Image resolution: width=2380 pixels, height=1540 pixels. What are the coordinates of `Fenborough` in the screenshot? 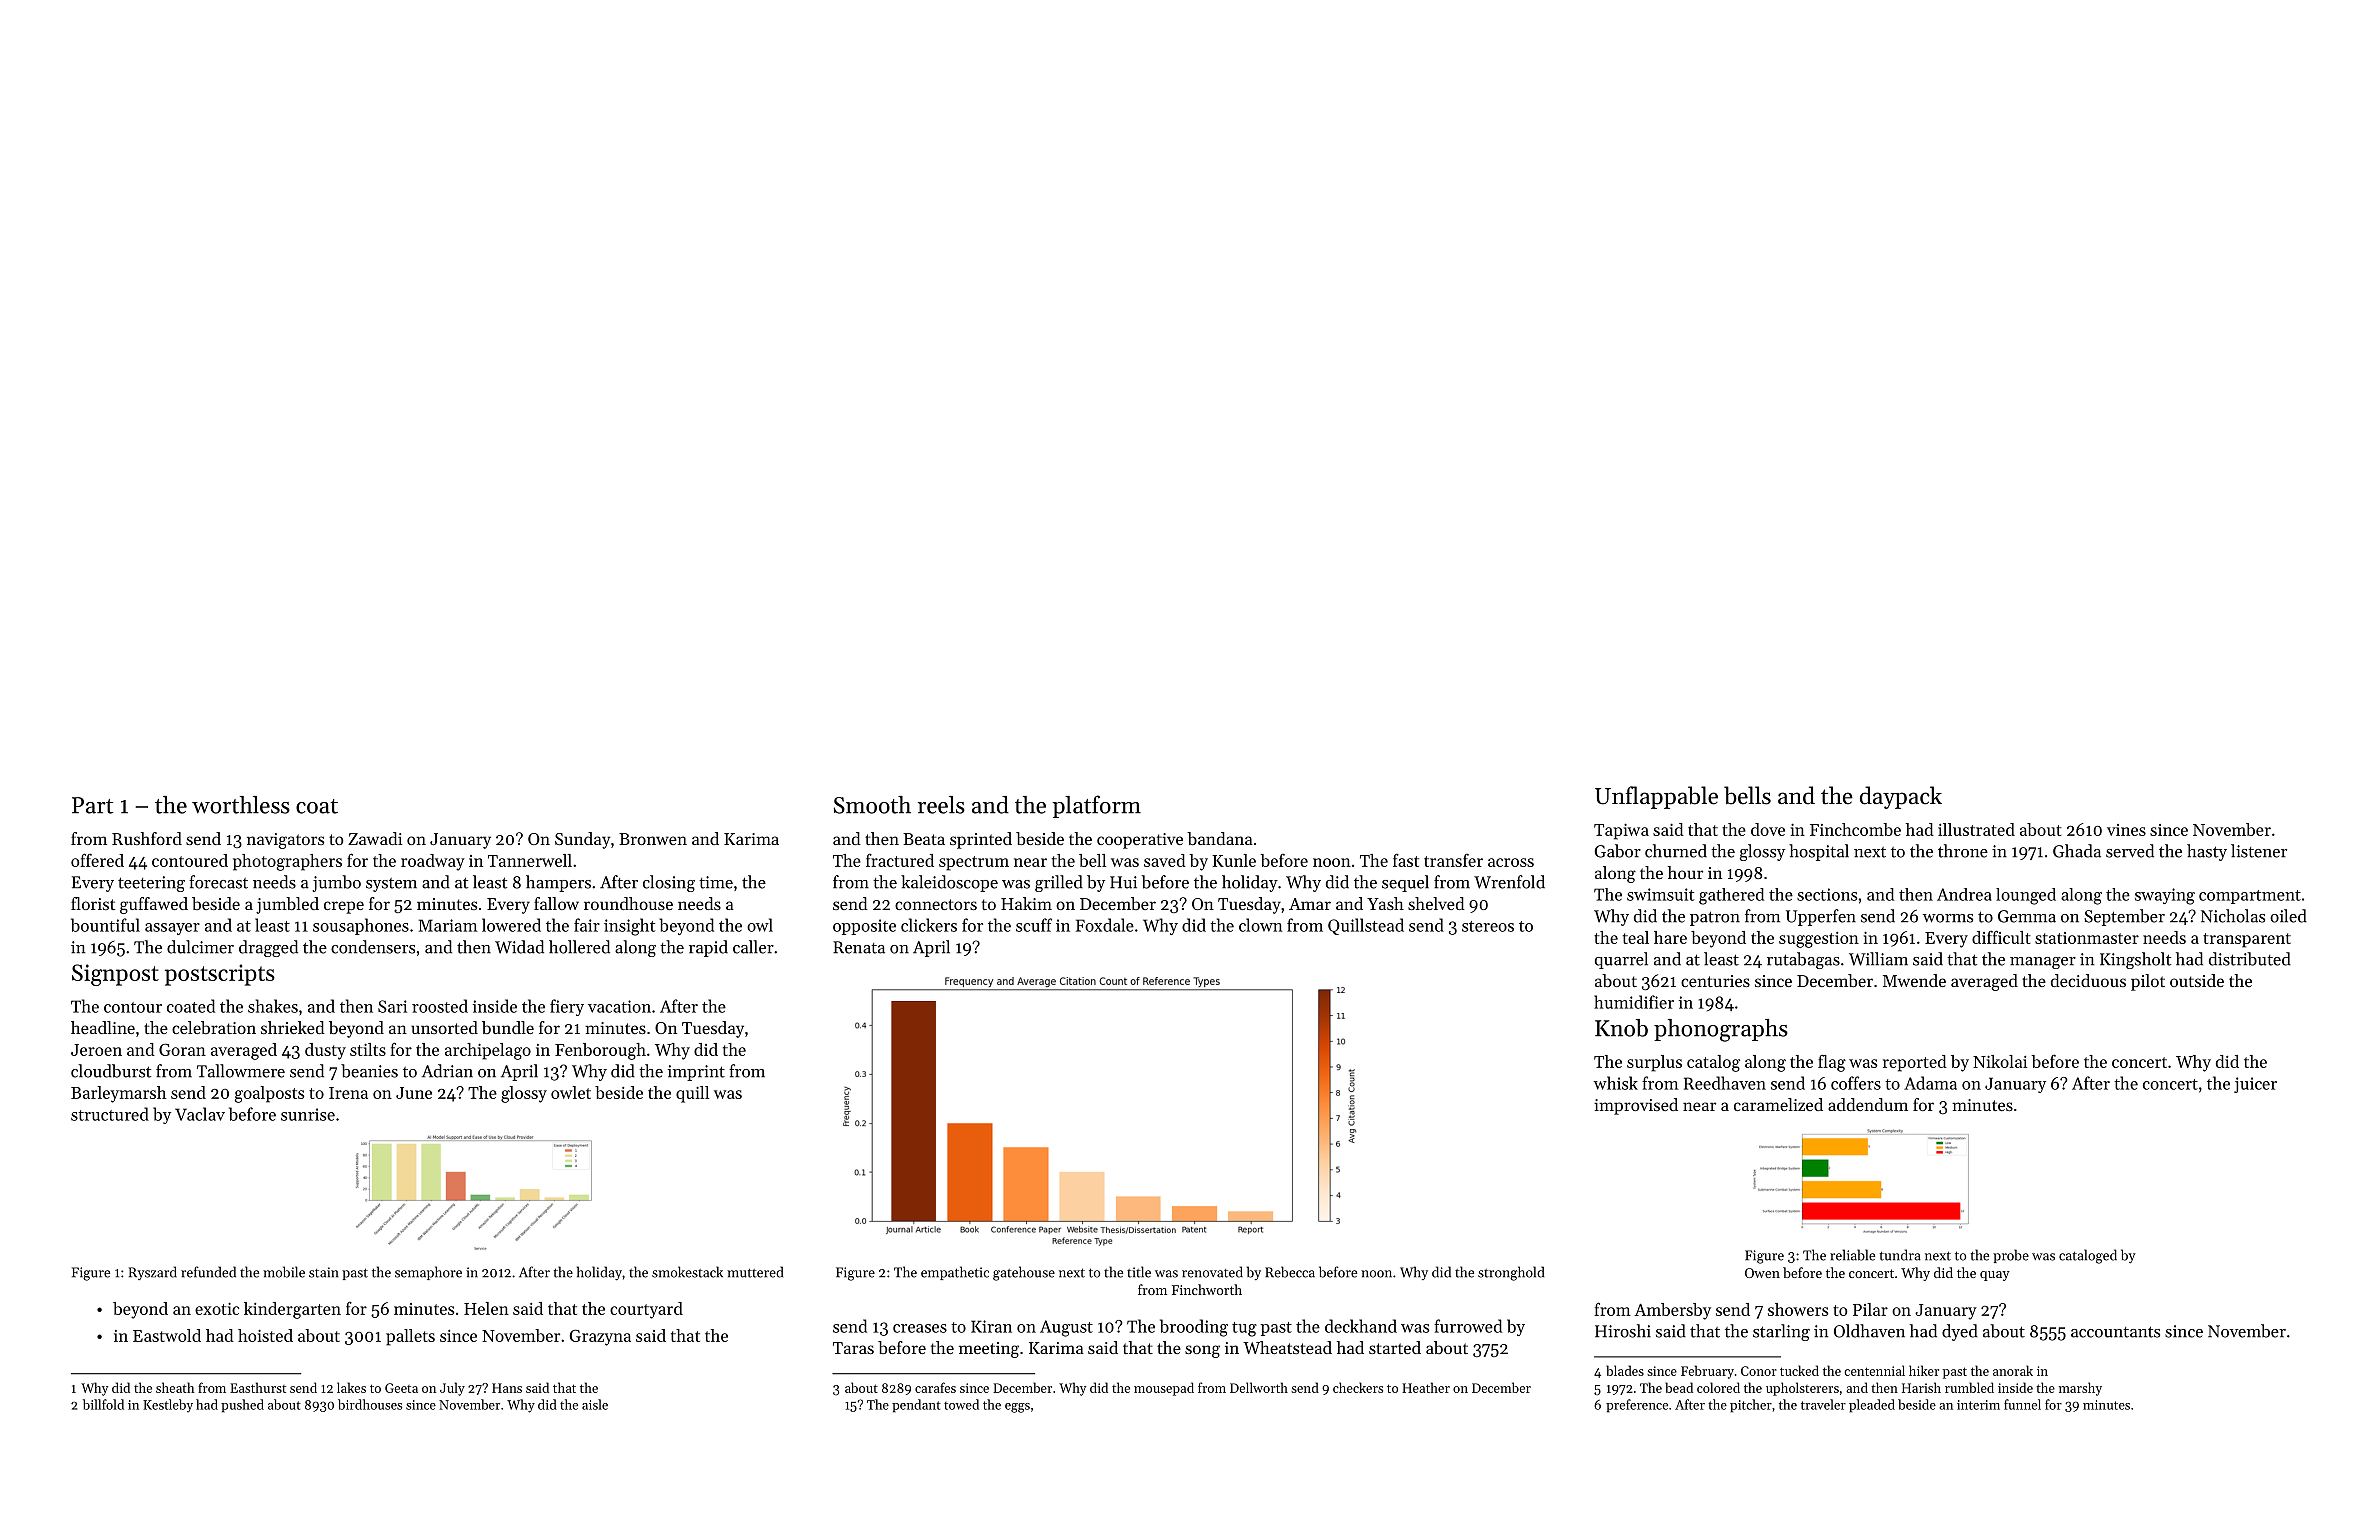 It's located at (600, 1051).
